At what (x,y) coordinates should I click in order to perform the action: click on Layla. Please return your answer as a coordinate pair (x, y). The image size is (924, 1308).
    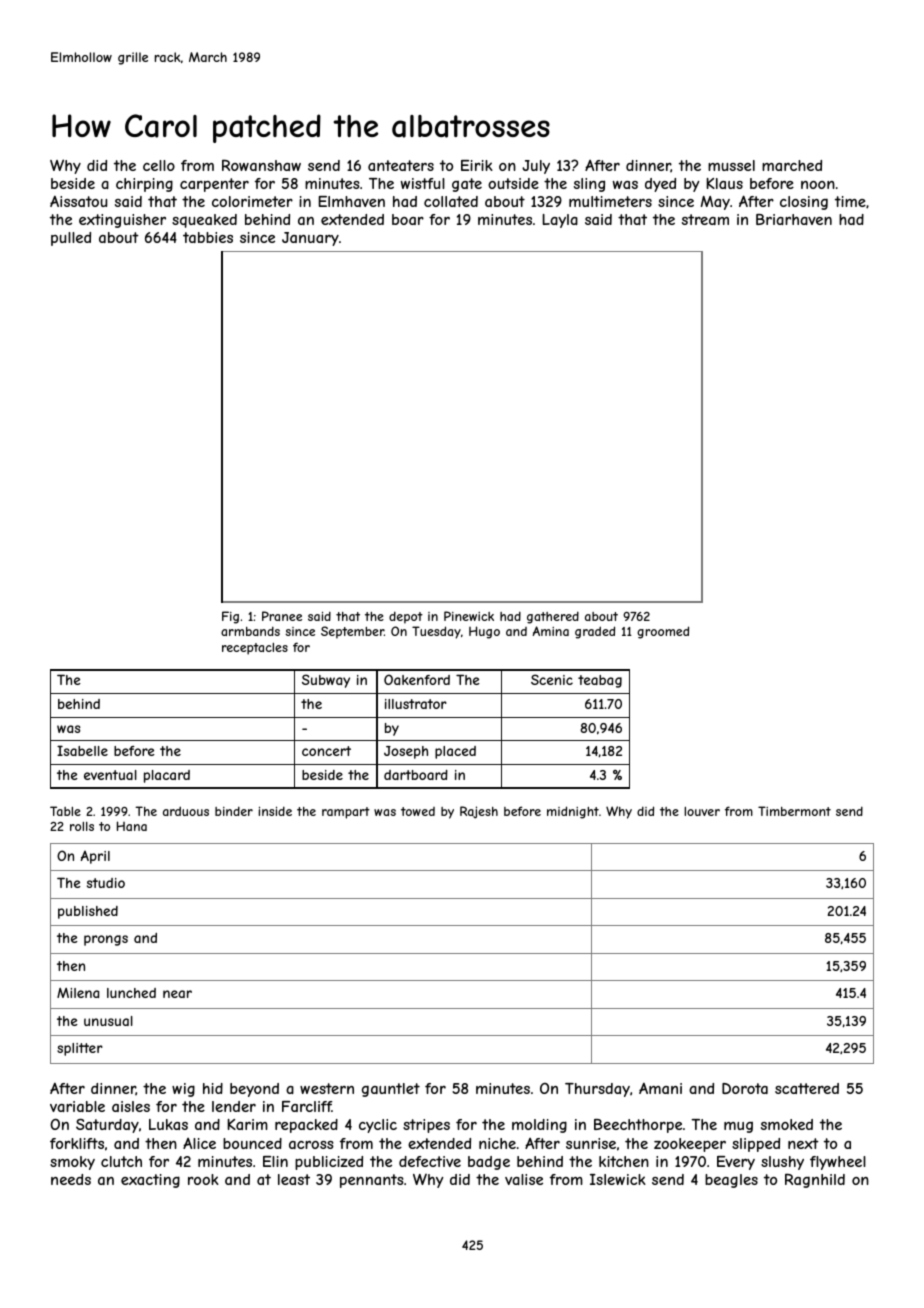
    Looking at the image, I should click on (560, 221).
